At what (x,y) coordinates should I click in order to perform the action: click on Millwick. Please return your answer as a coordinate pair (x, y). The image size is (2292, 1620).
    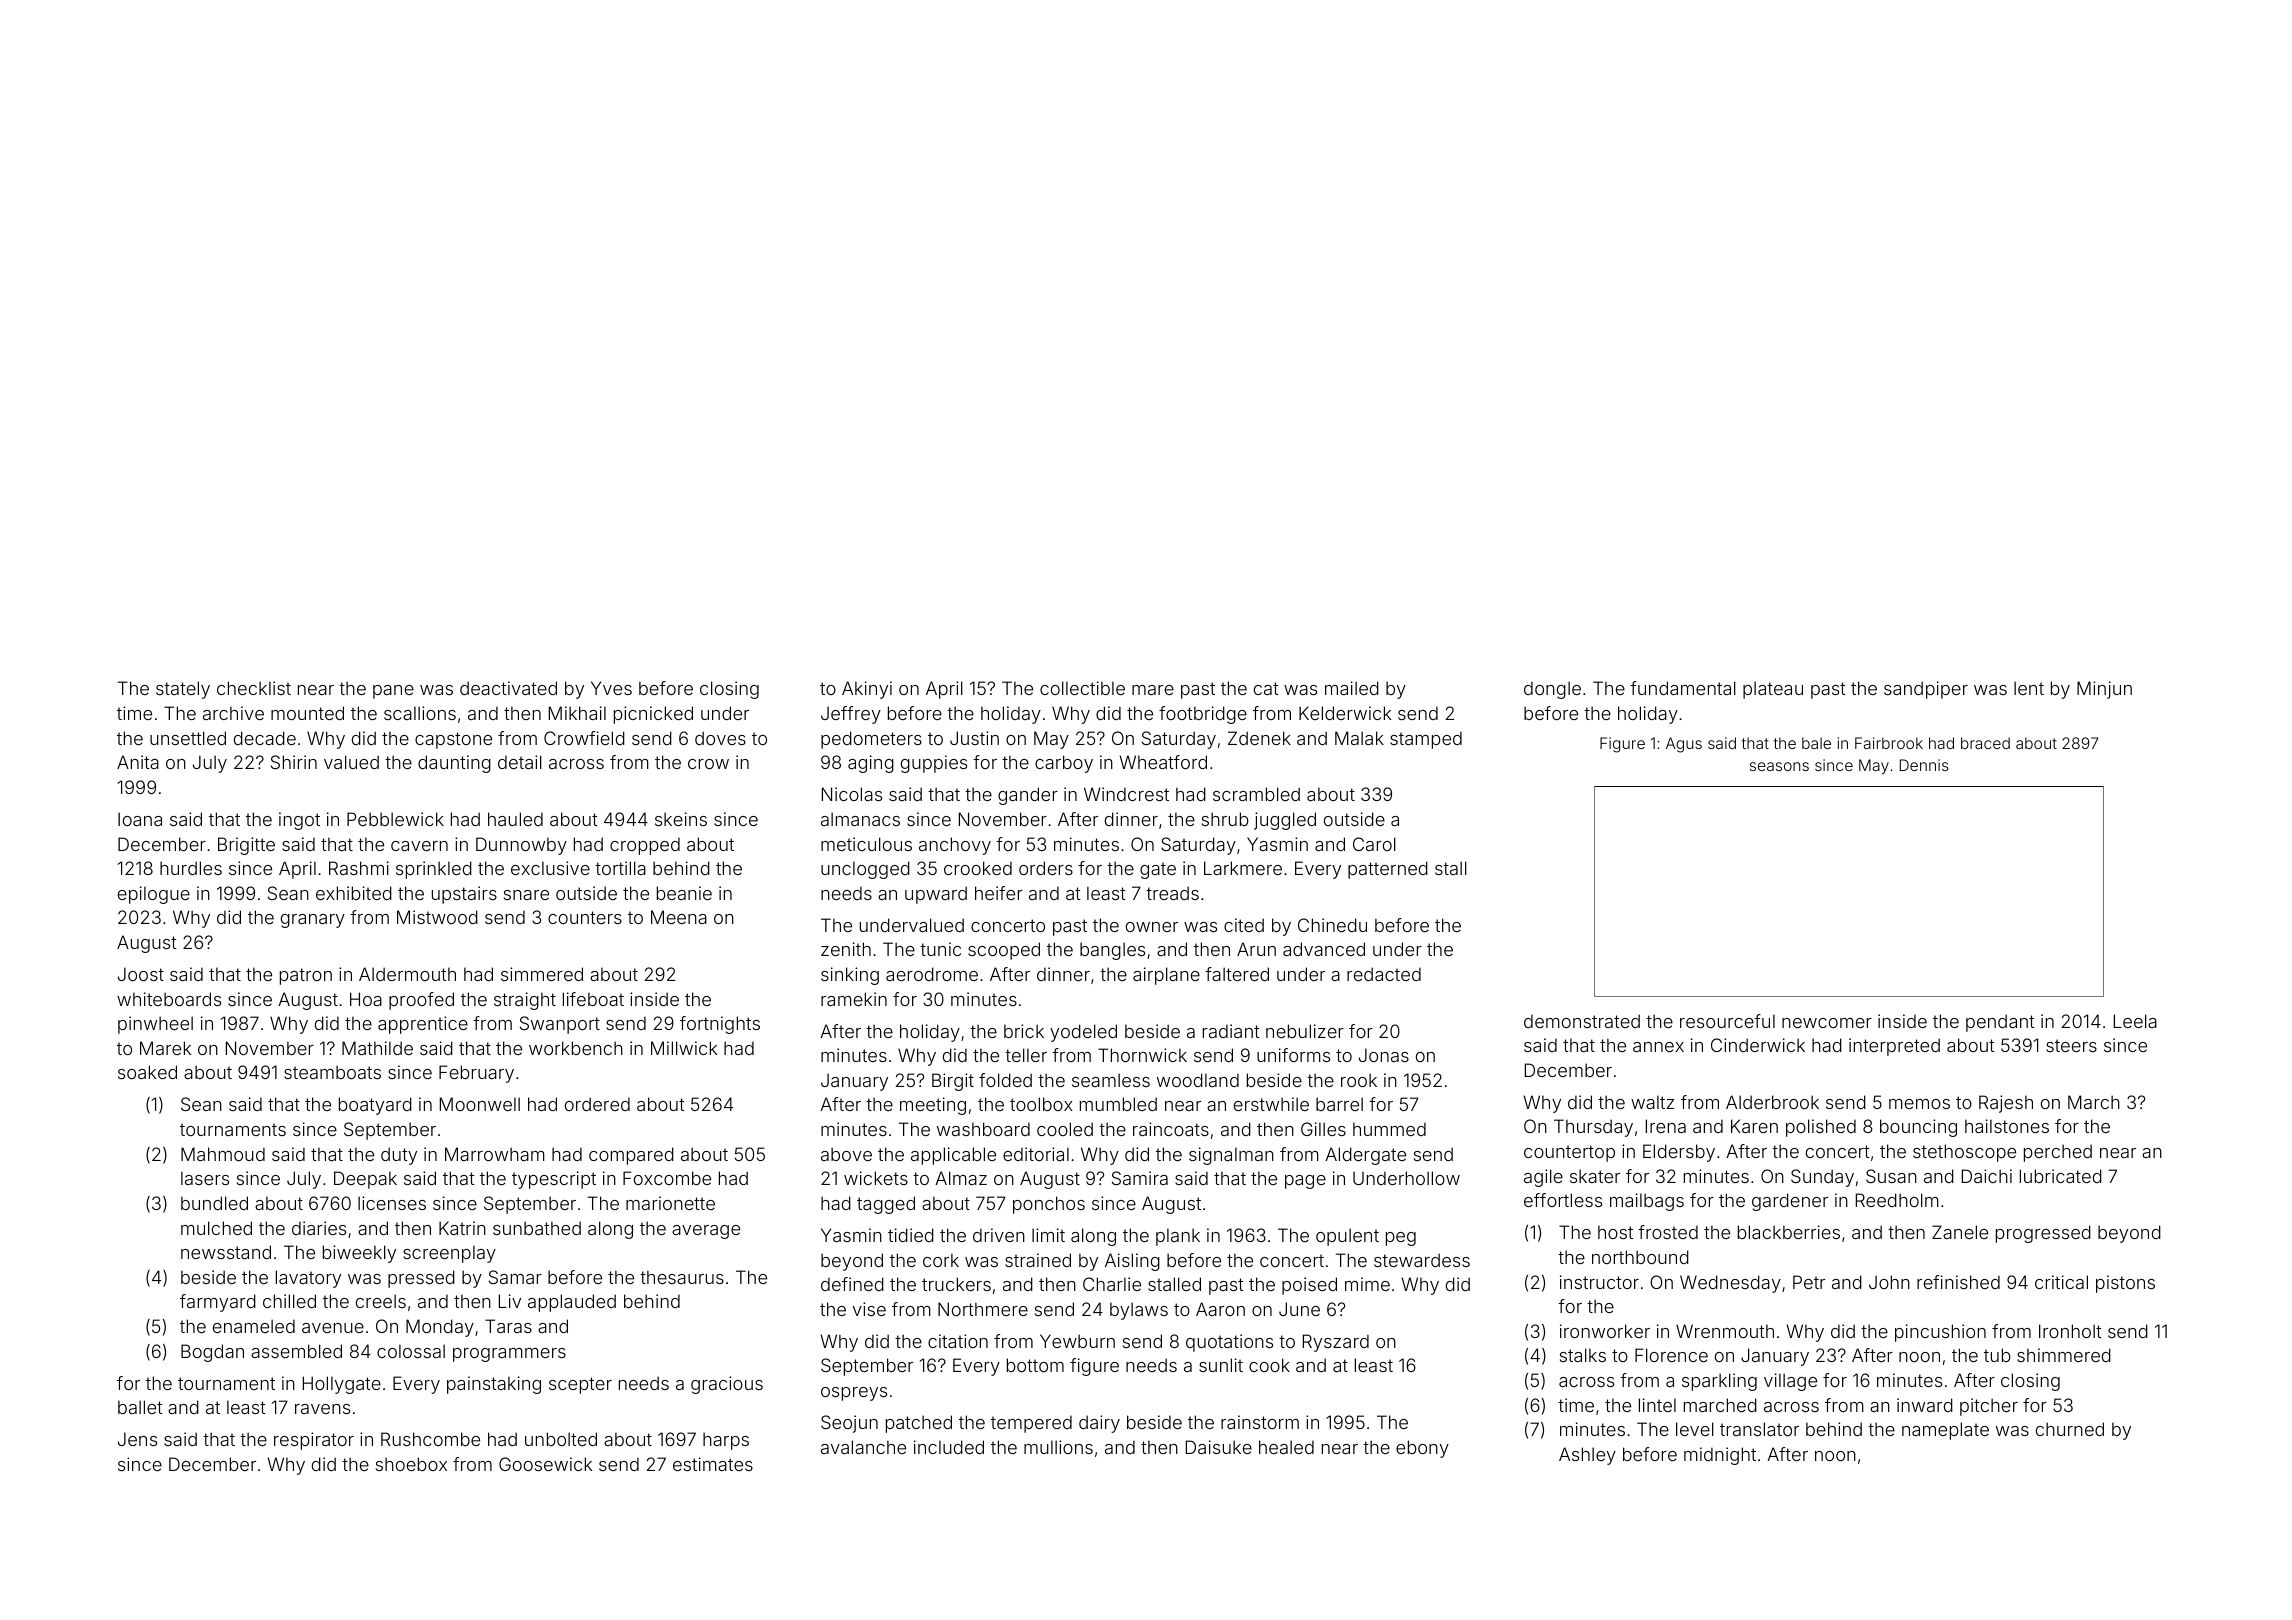
    Looking at the image, I should click on (684, 1048).
